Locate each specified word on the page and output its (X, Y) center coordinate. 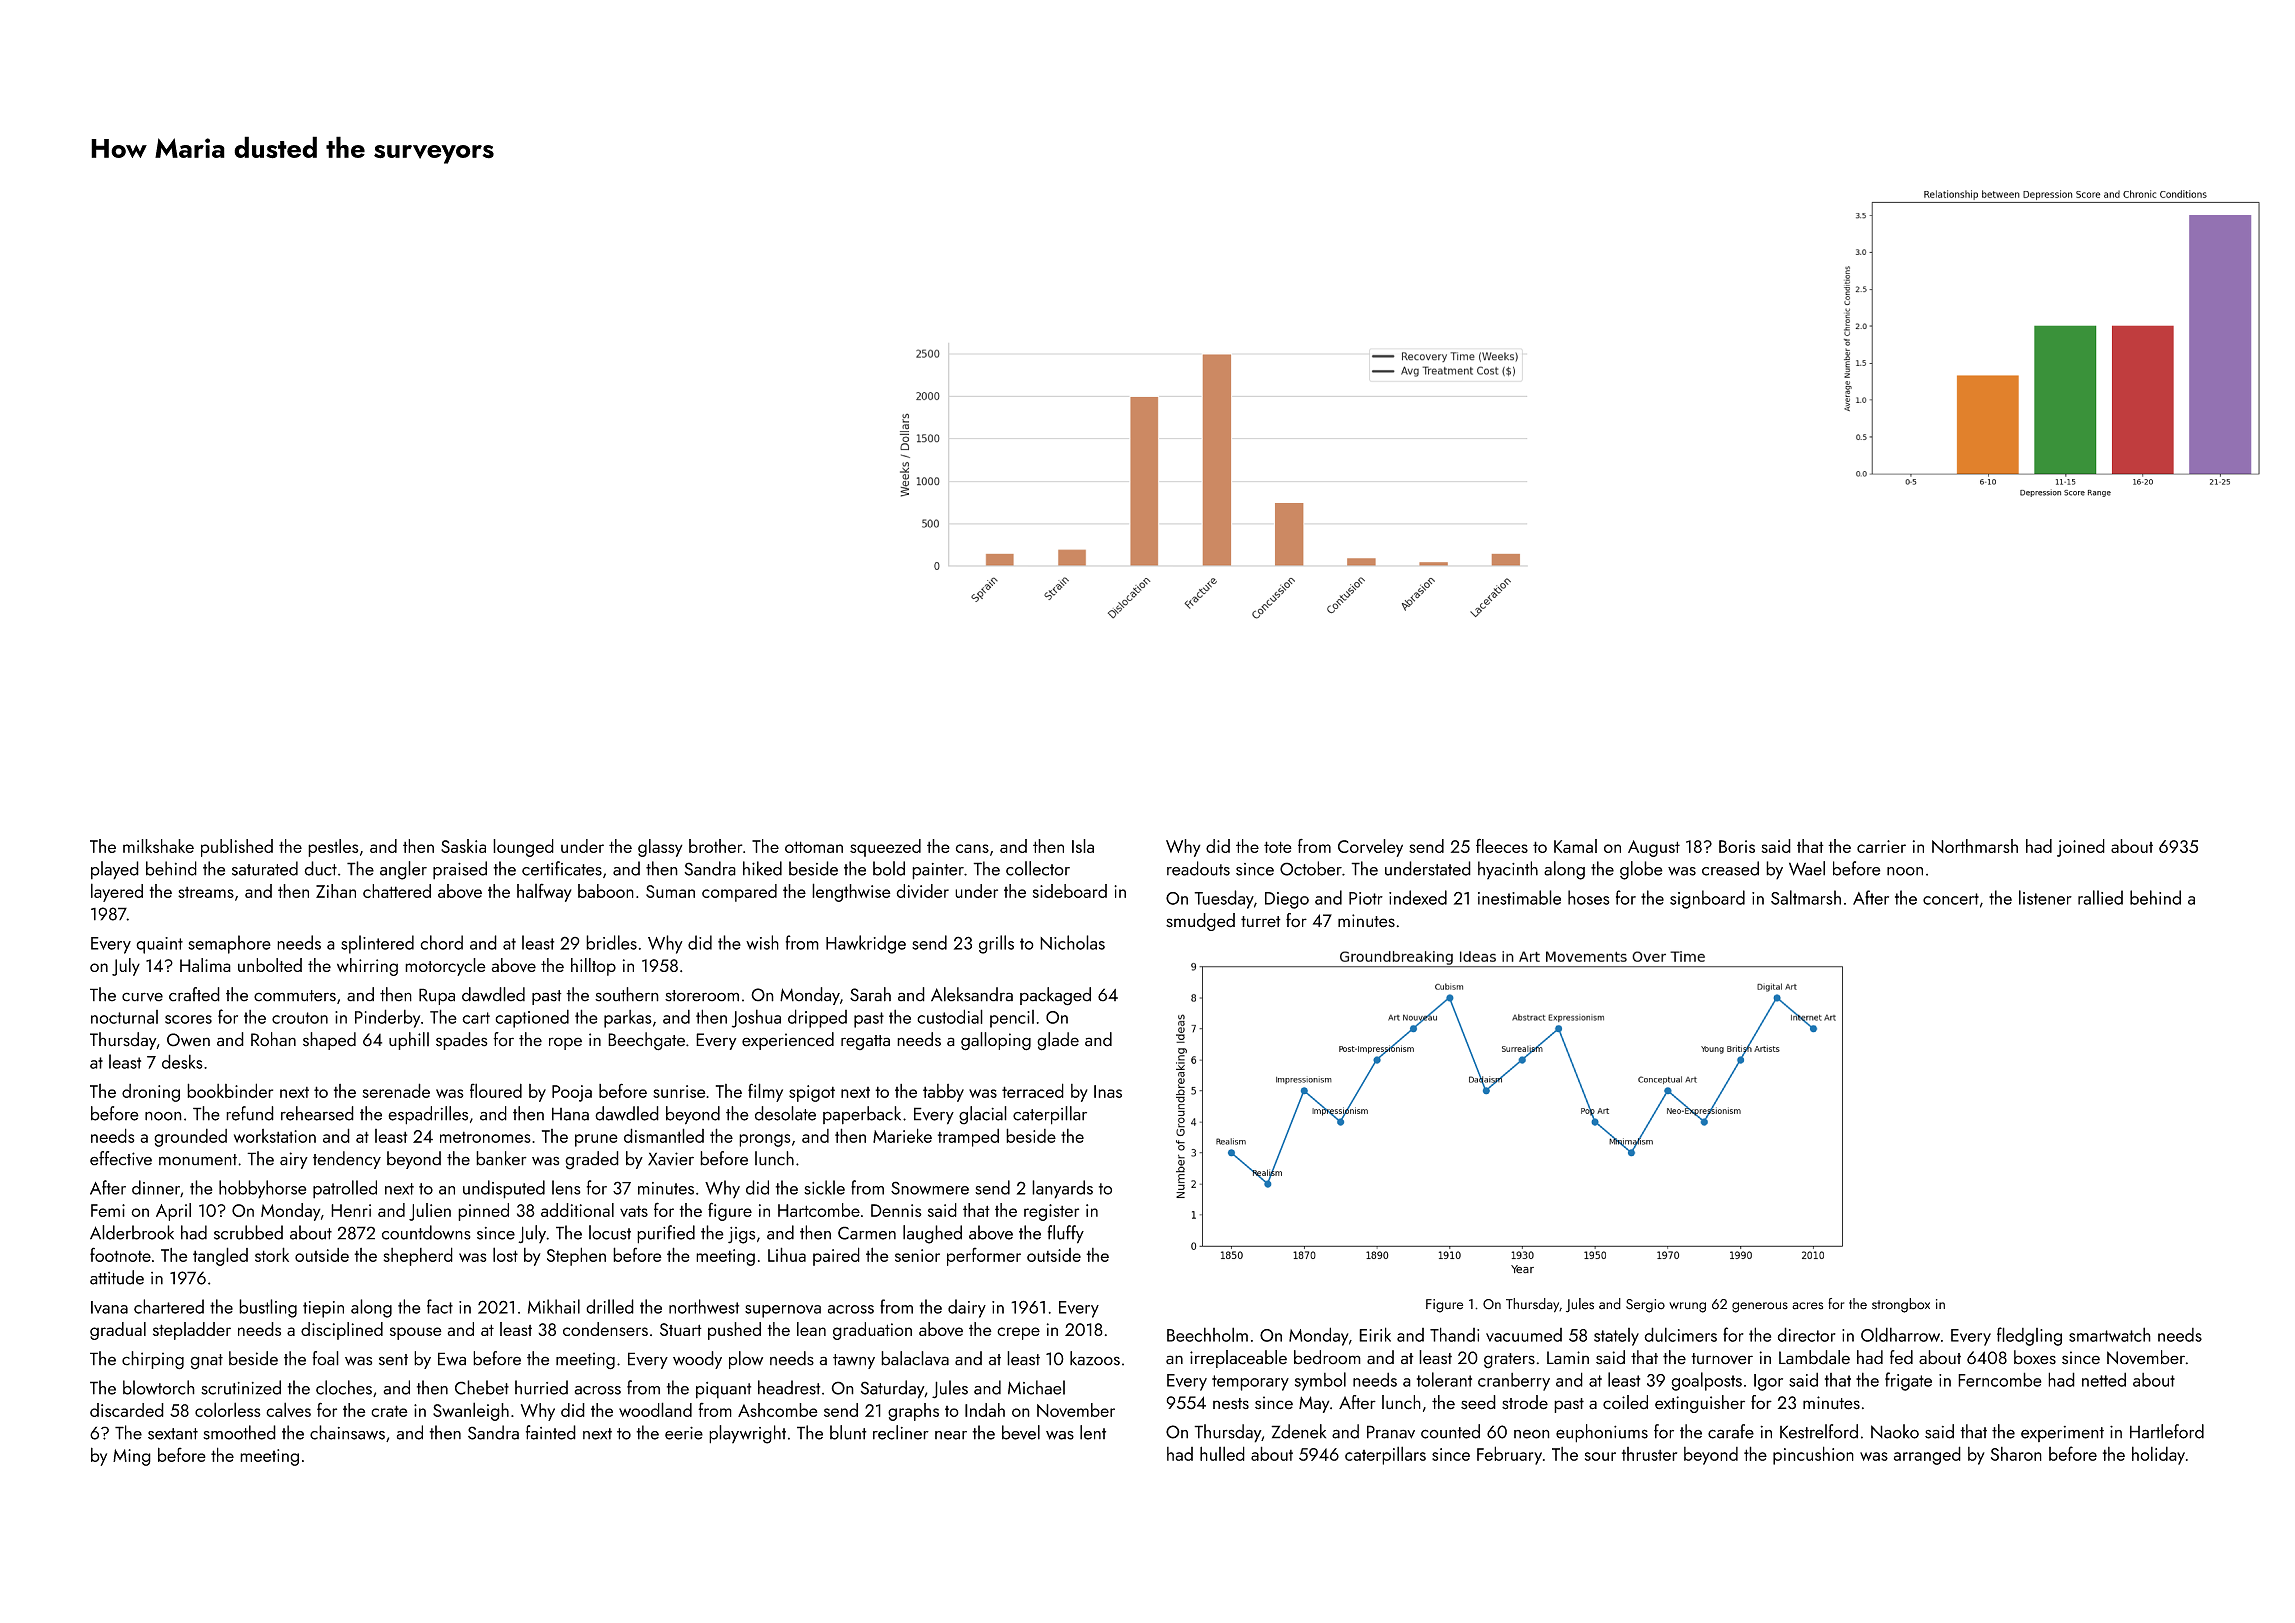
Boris (1737, 846)
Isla (1083, 846)
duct (320, 868)
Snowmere (930, 1188)
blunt (848, 1432)
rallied (2100, 897)
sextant (173, 1434)
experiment (2062, 1434)
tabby (943, 1093)
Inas (1108, 1091)
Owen (188, 1040)
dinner (156, 1187)
